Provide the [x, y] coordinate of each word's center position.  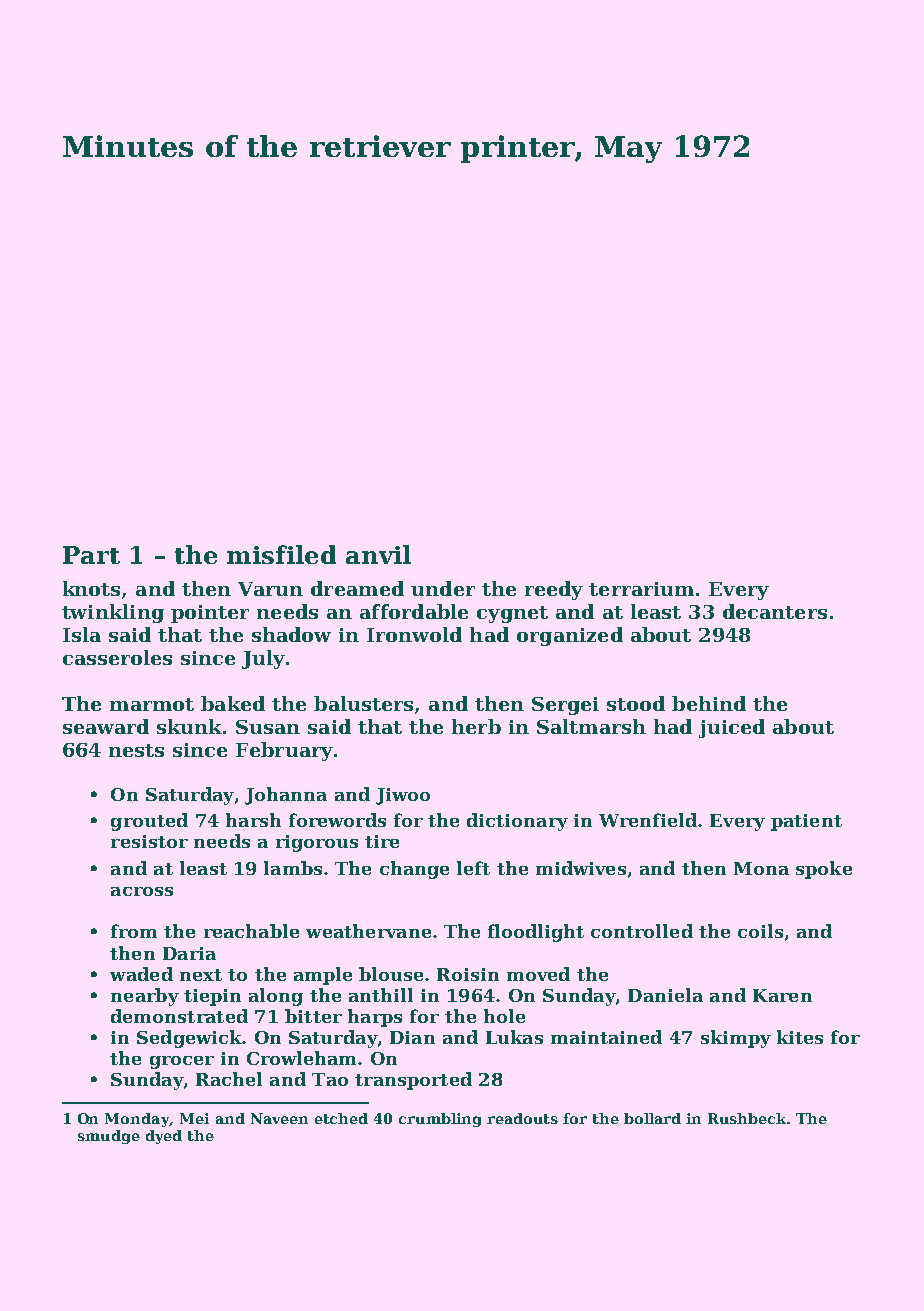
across [142, 891]
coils [760, 931]
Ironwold [414, 634]
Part [91, 555]
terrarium [641, 589]
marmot [152, 704]
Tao [330, 1079]
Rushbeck [748, 1118]
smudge [109, 1137]
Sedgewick [189, 1039]
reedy [554, 590]
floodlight [536, 933]
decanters [775, 611]
